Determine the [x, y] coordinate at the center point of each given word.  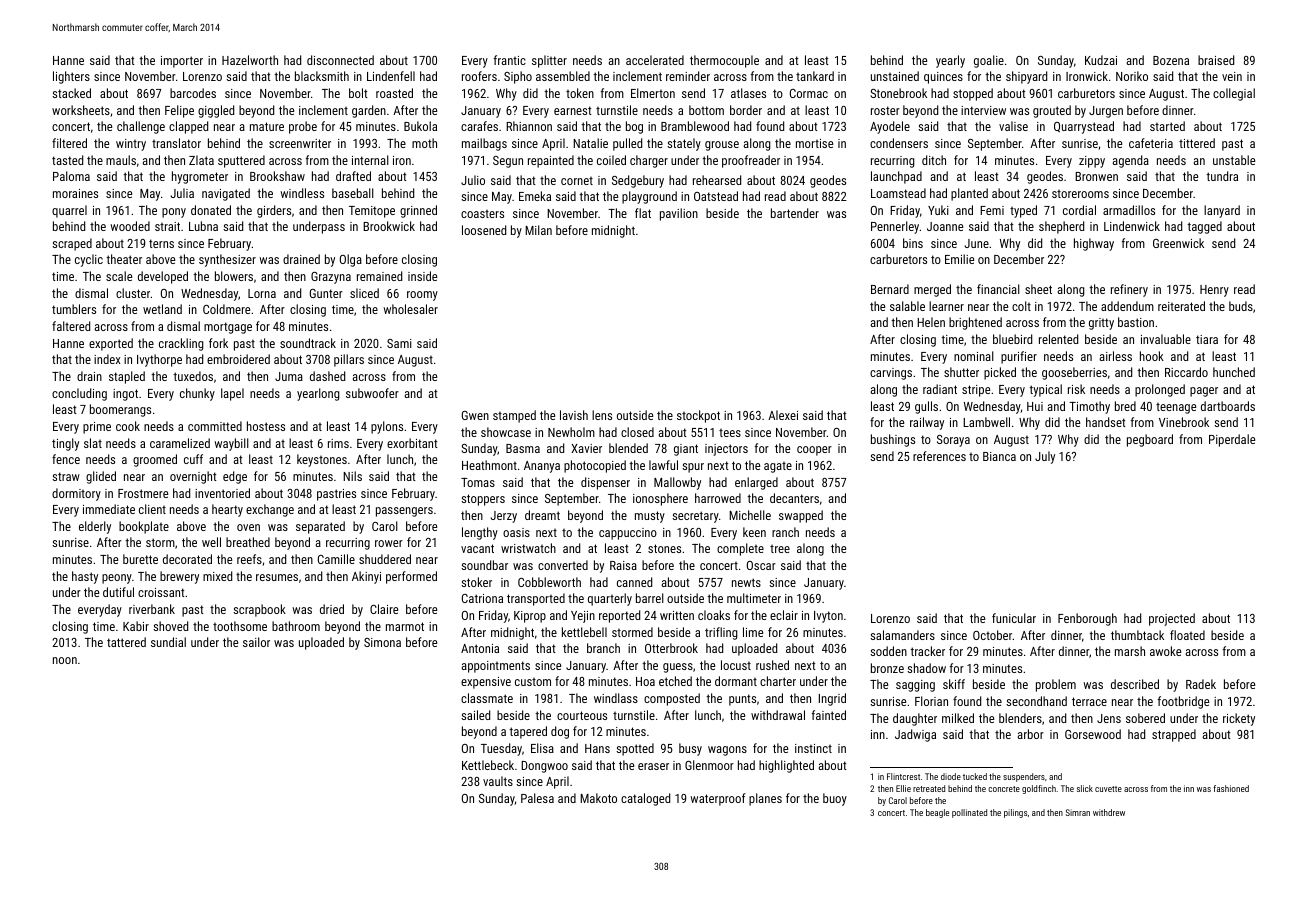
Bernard [890, 289]
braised [1216, 60]
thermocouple [724, 61]
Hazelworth [250, 60]
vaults [498, 781]
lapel [232, 394]
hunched [1234, 372]
